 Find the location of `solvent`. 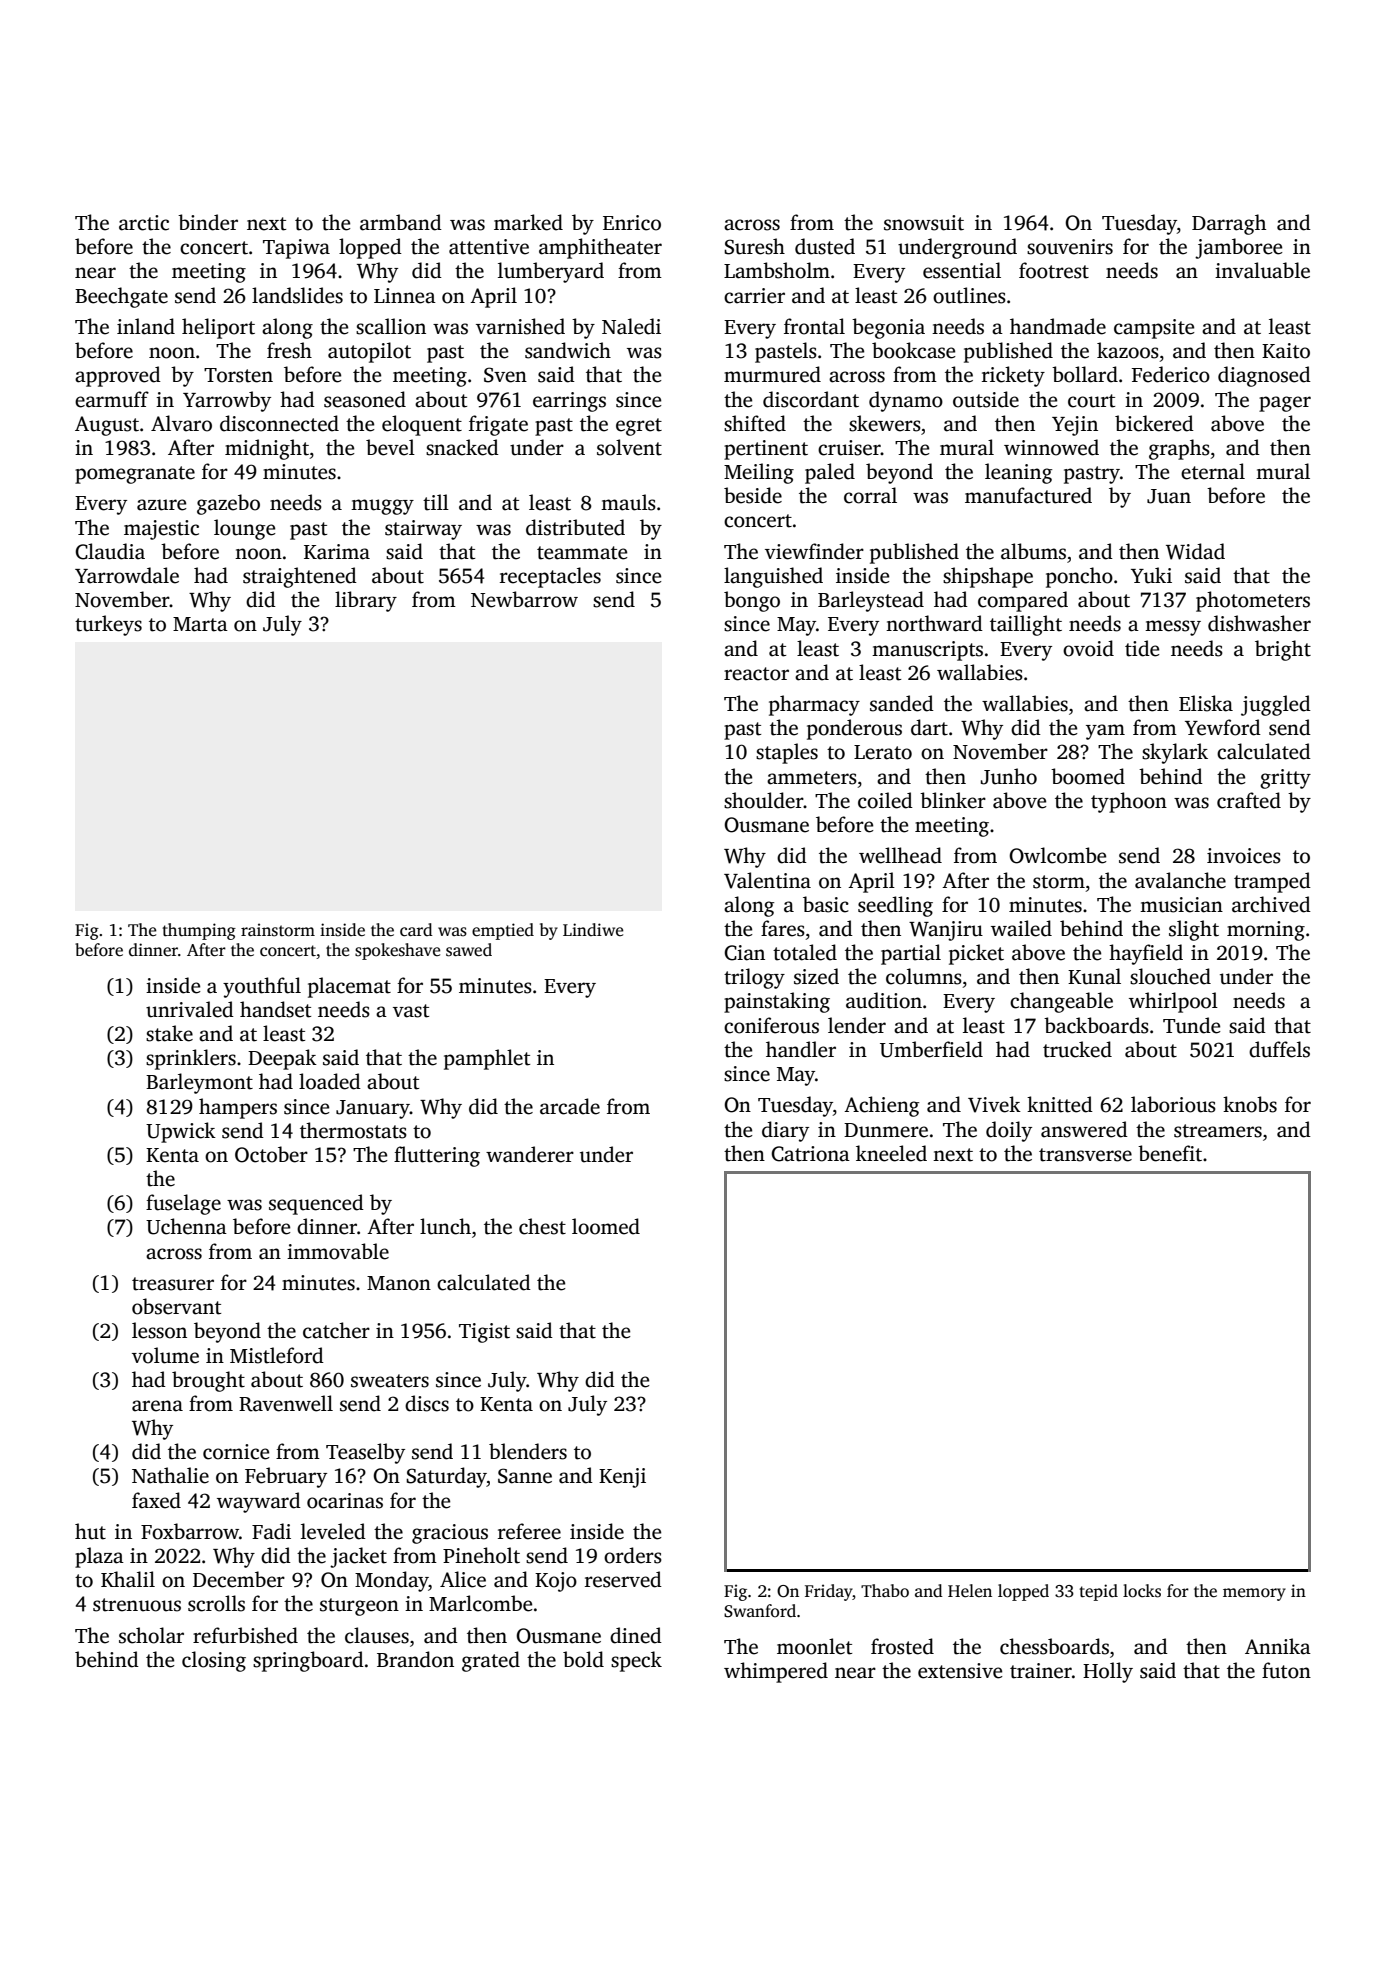

solvent is located at coordinates (629, 447).
